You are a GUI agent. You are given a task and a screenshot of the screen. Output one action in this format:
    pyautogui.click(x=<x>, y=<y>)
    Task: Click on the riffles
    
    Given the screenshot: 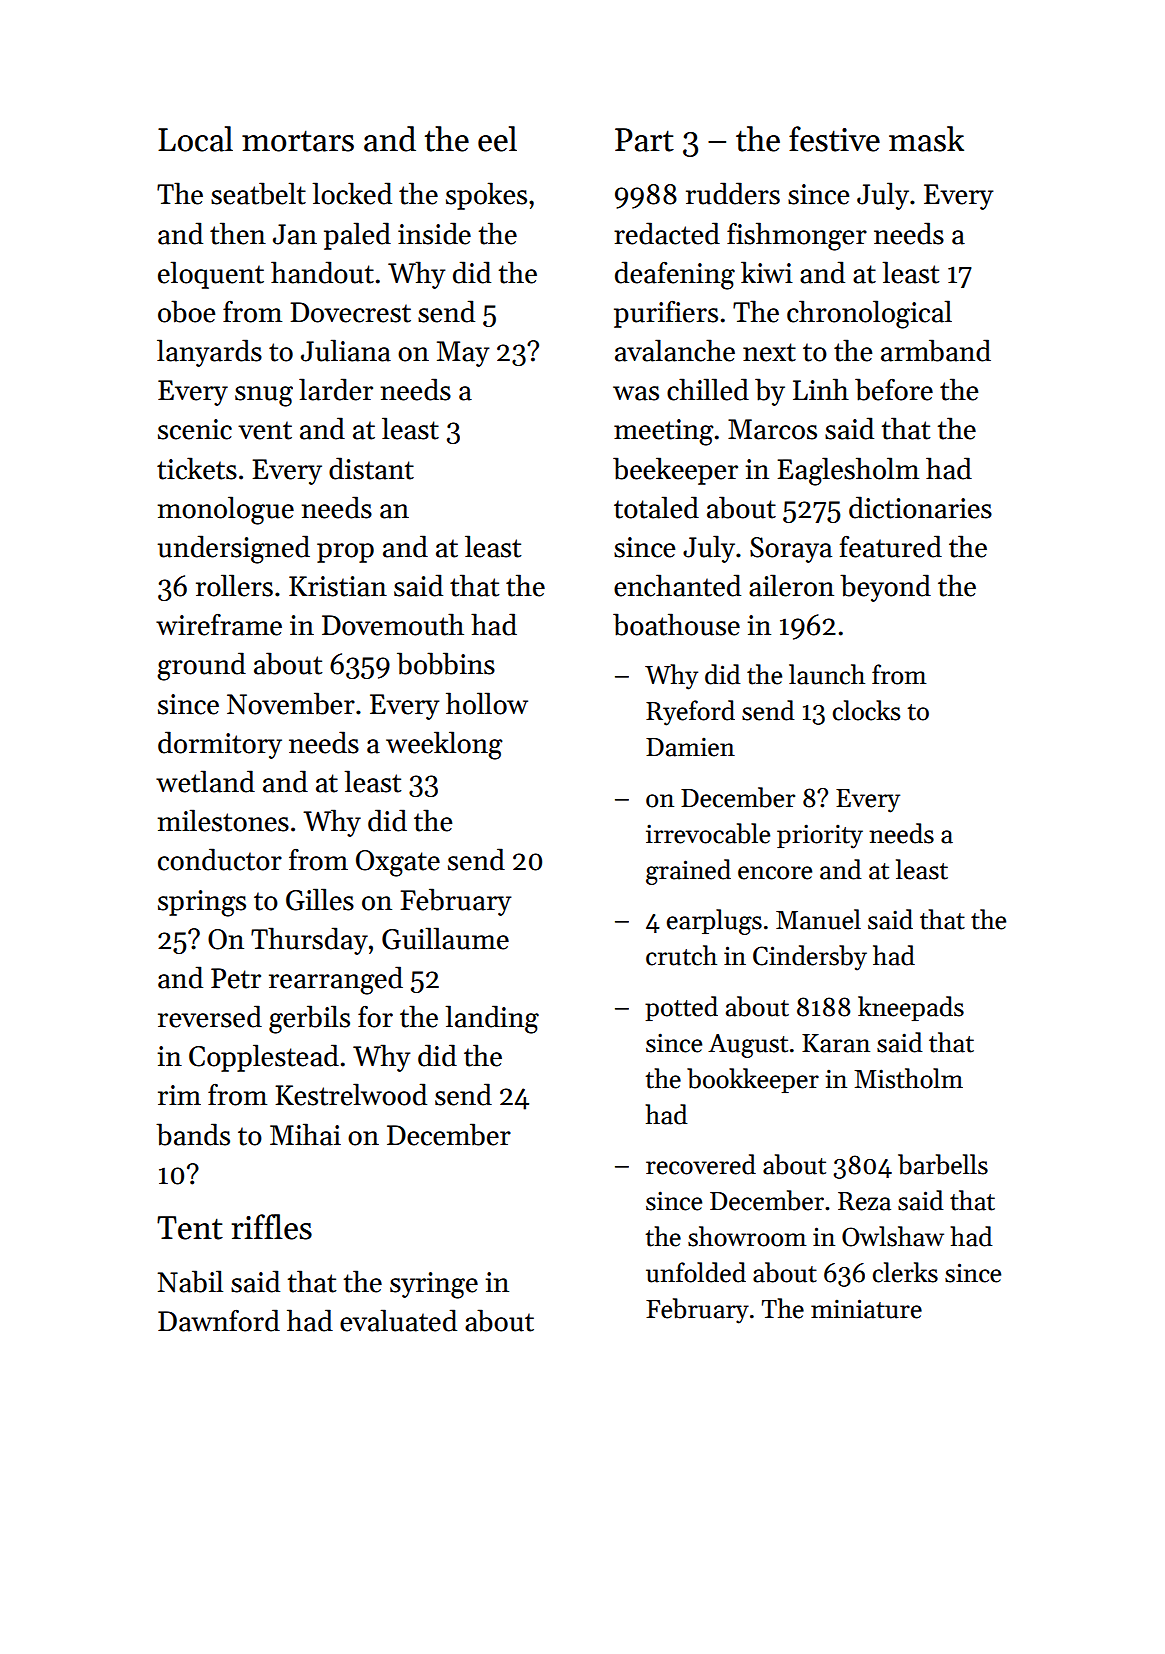 What is the action you would take?
    pyautogui.click(x=271, y=1227)
